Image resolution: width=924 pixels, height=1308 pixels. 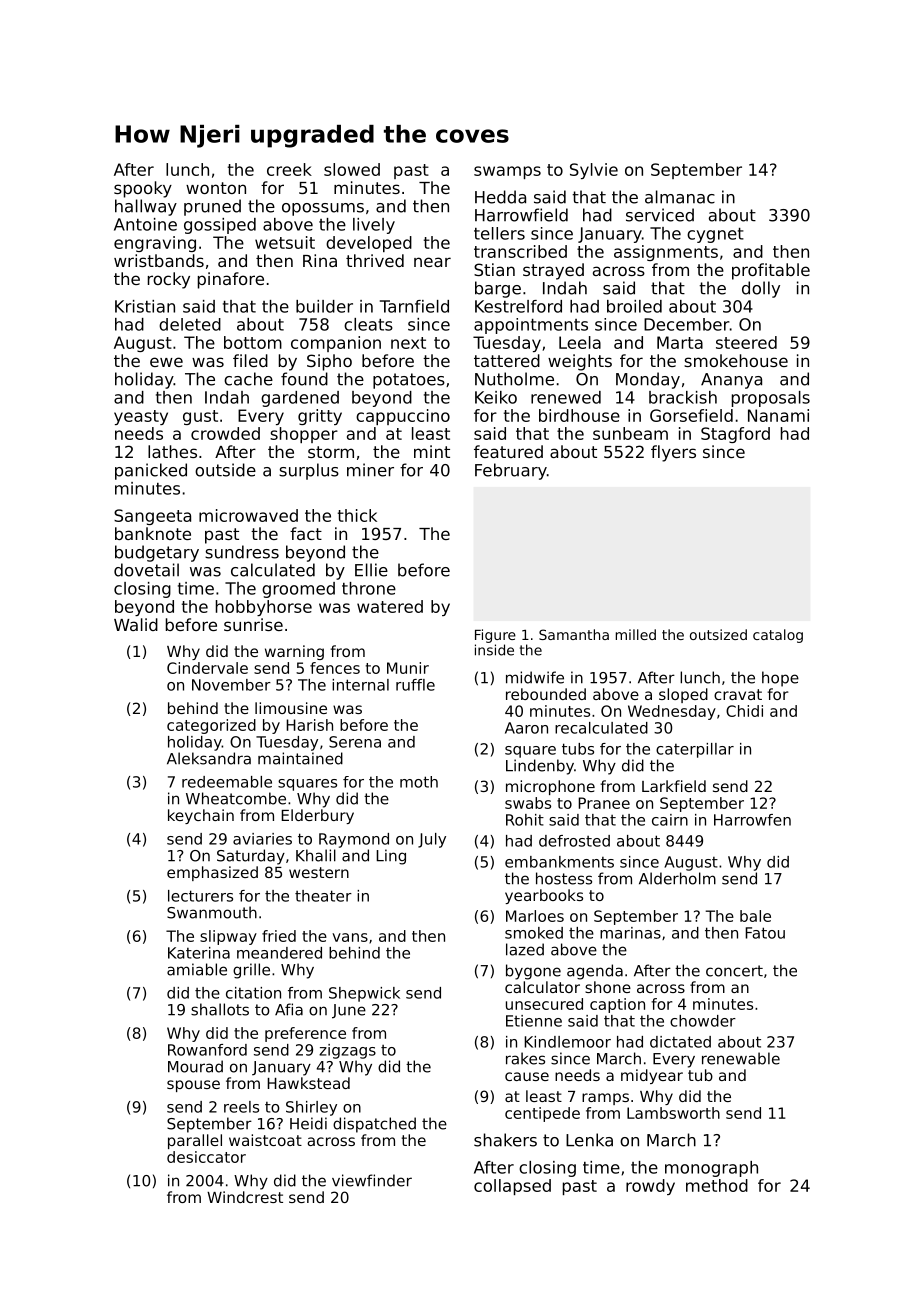 I want to click on spooky, so click(x=143, y=189).
